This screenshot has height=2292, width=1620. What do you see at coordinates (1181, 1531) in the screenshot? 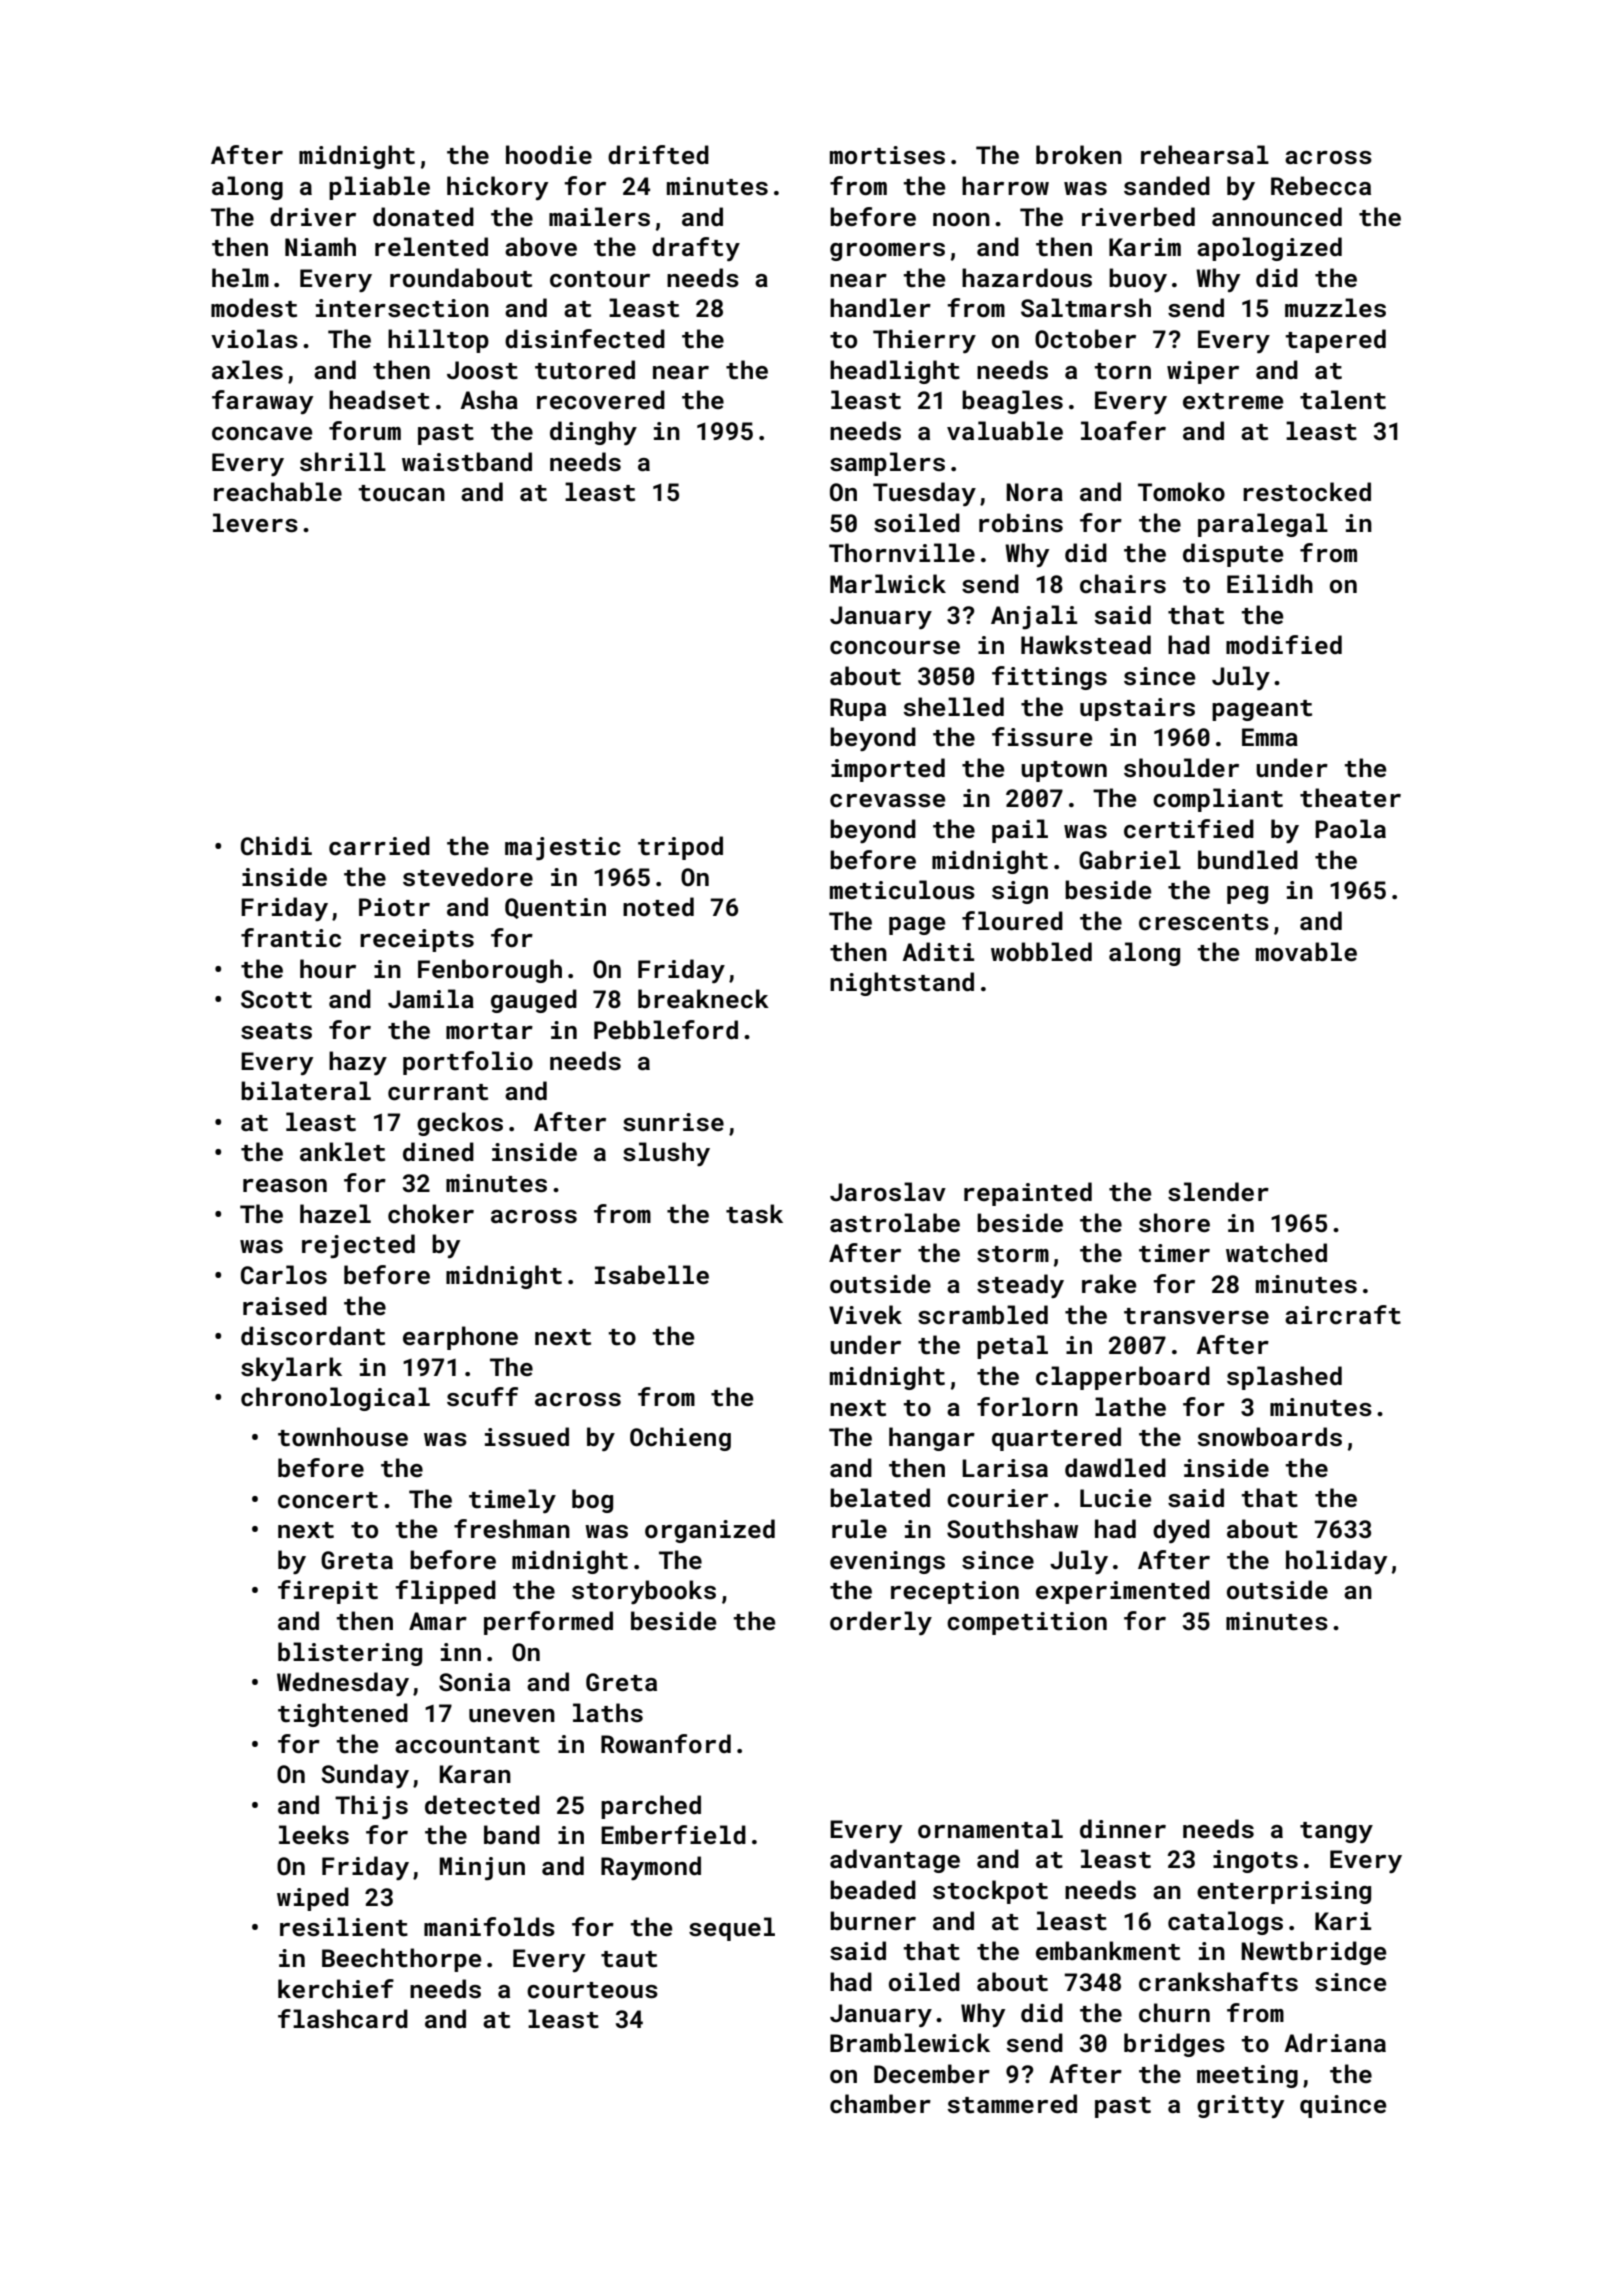
I see `dyed` at bounding box center [1181, 1531].
